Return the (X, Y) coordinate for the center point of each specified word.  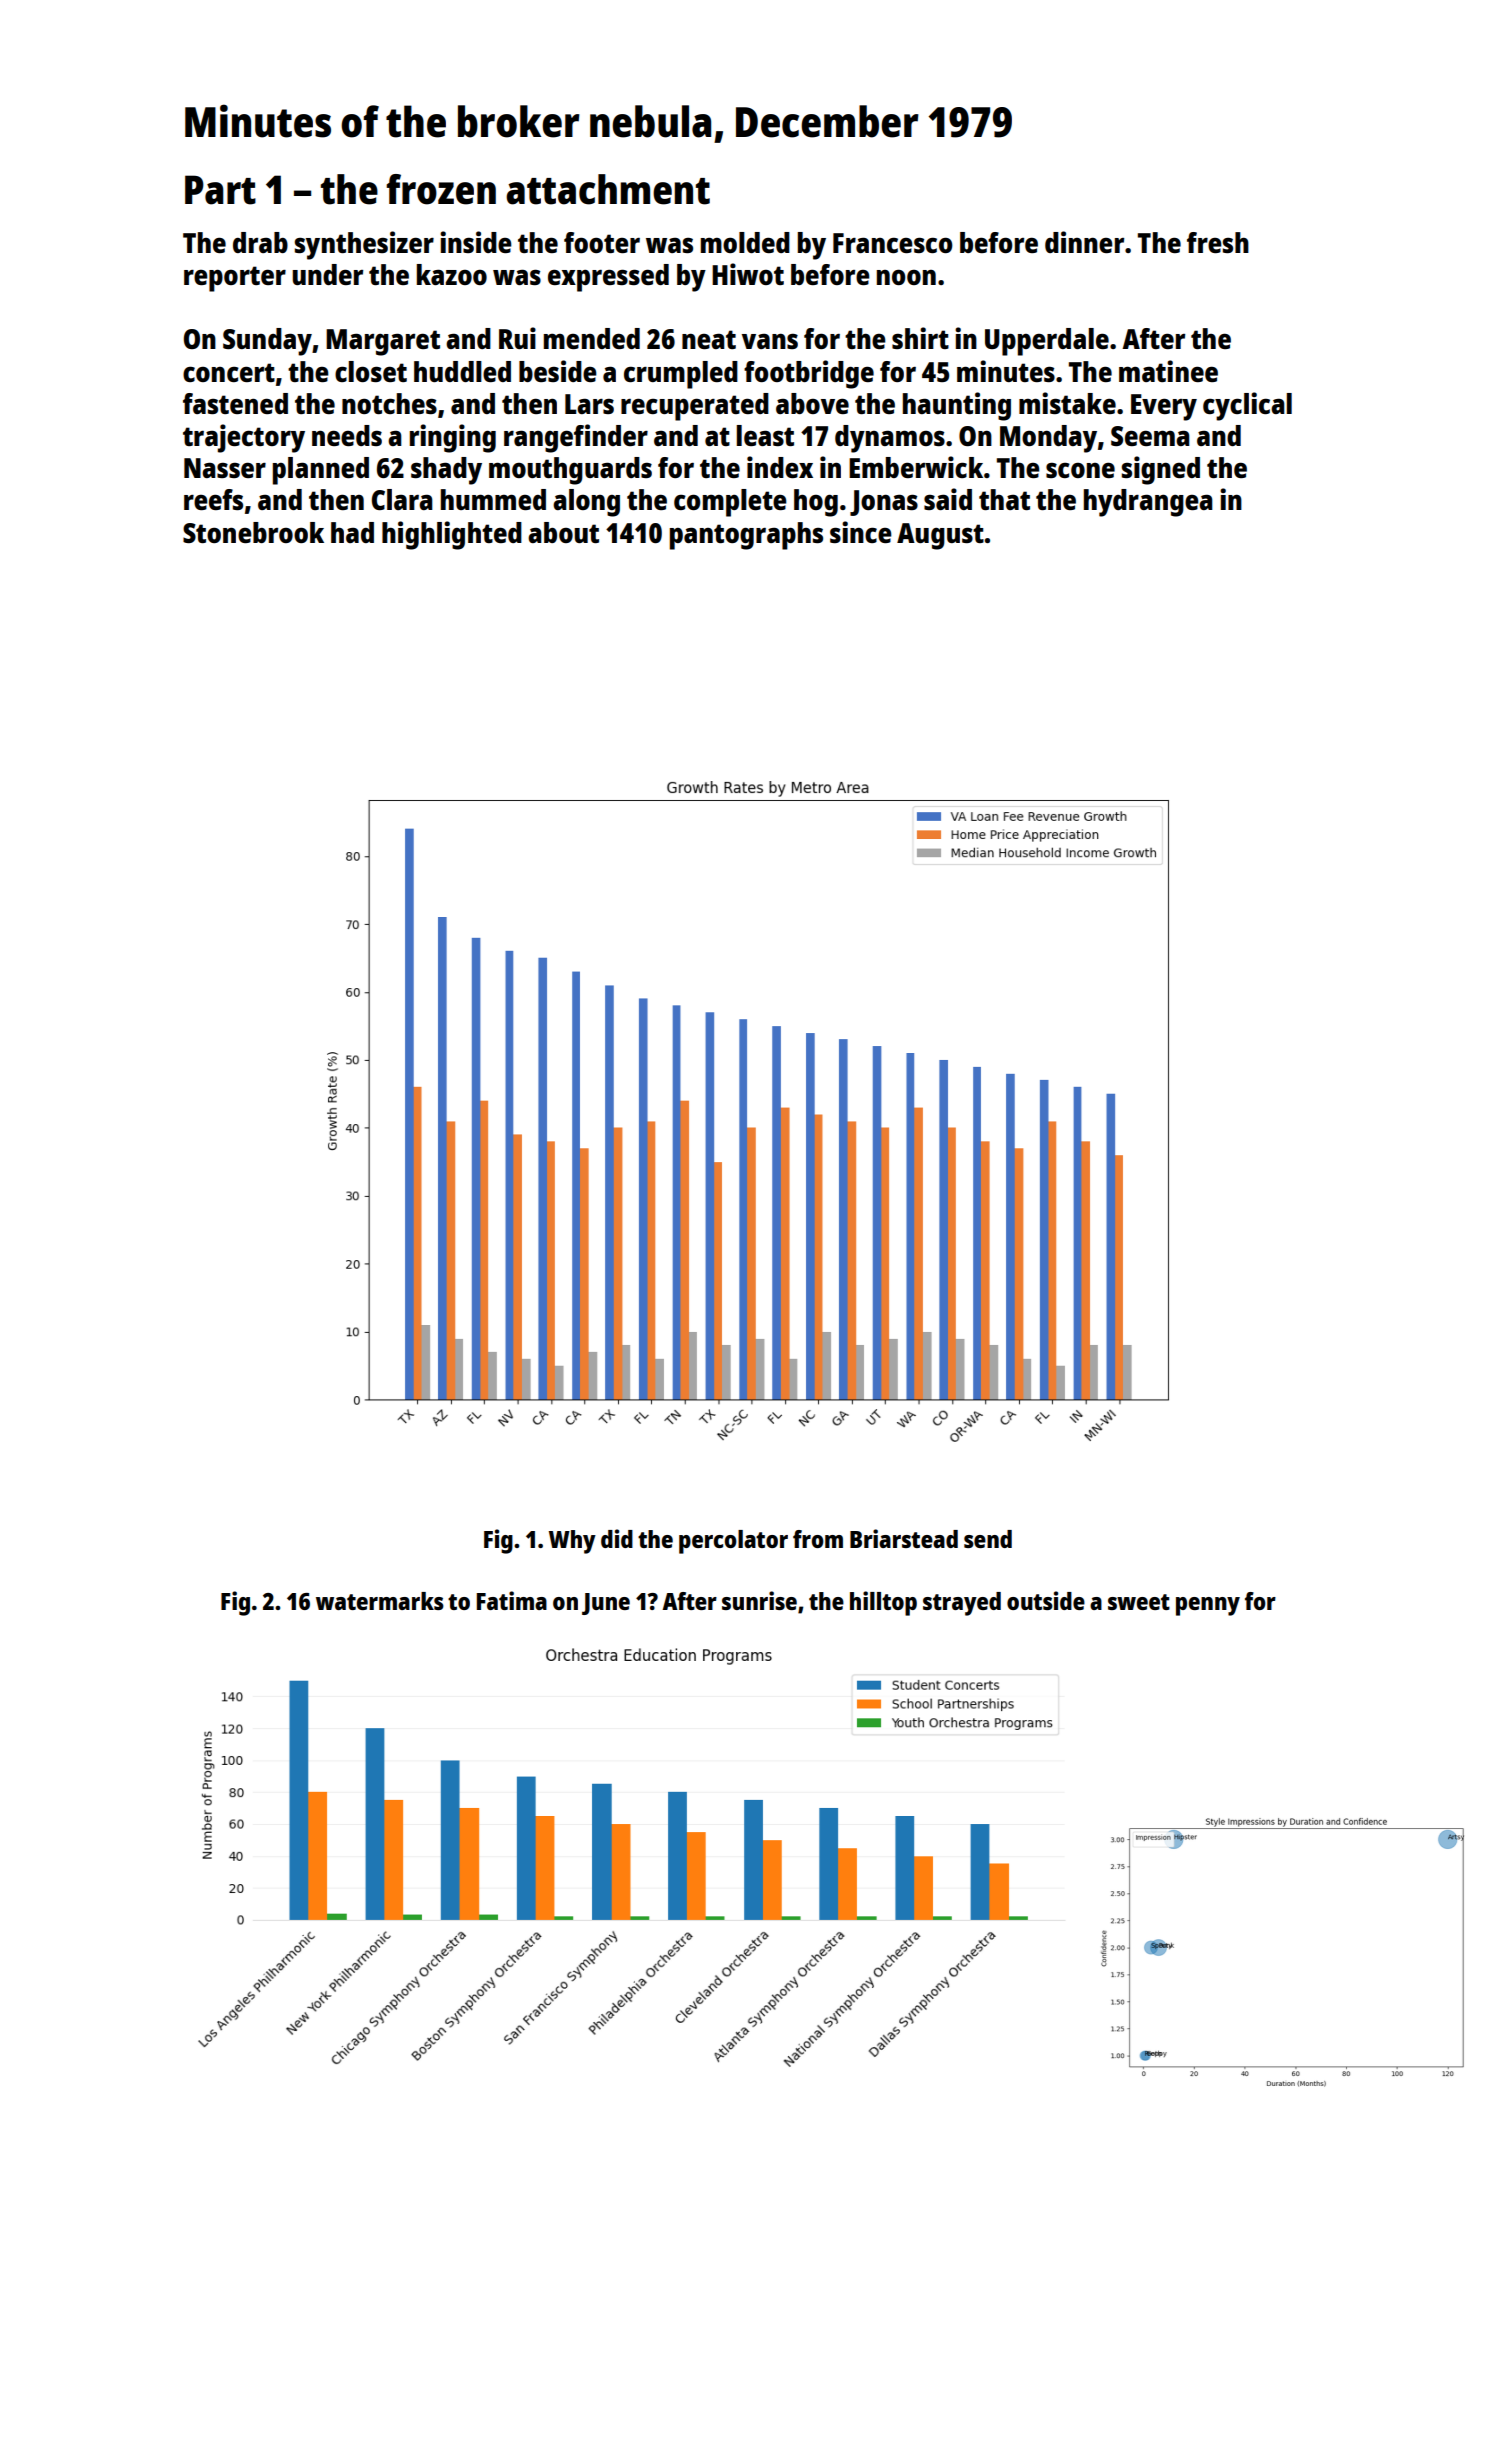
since (861, 532)
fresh (1218, 242)
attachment (608, 189)
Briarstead (904, 1538)
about (563, 532)
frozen (441, 189)
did (617, 1538)
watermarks (380, 1601)
